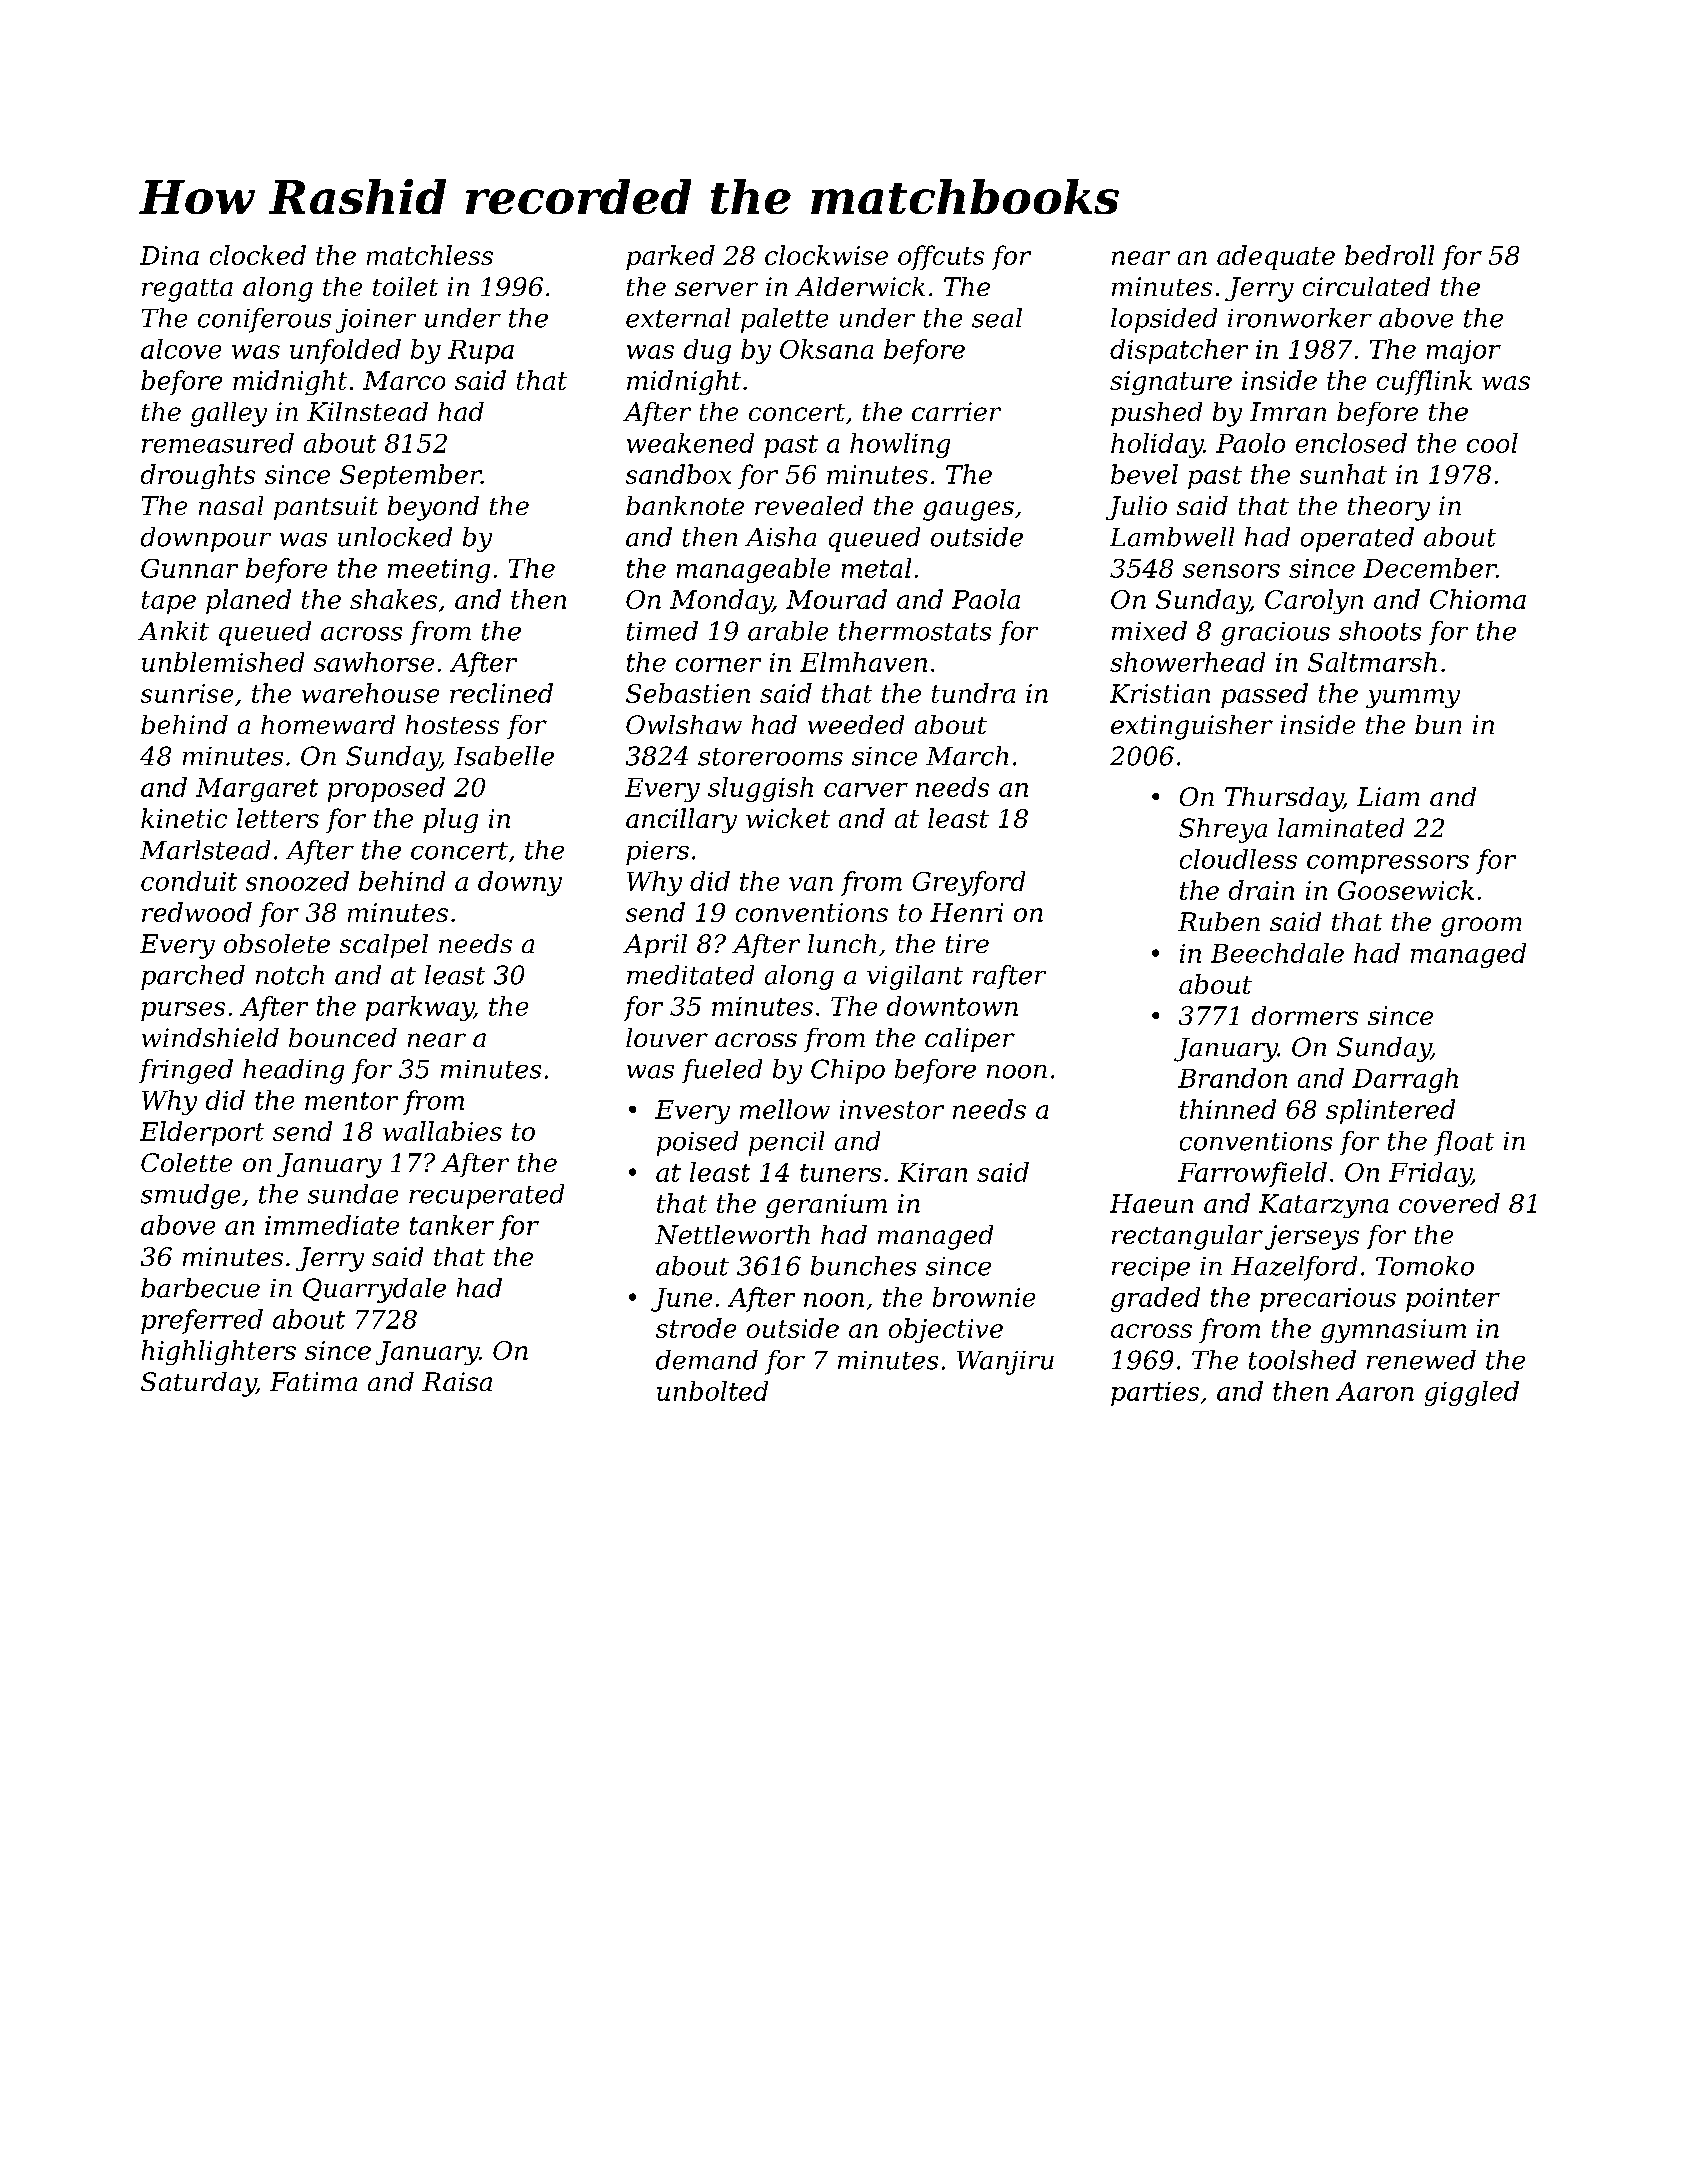  Describe the element at coordinates (1171, 383) in the screenshot. I see `signature` at that location.
